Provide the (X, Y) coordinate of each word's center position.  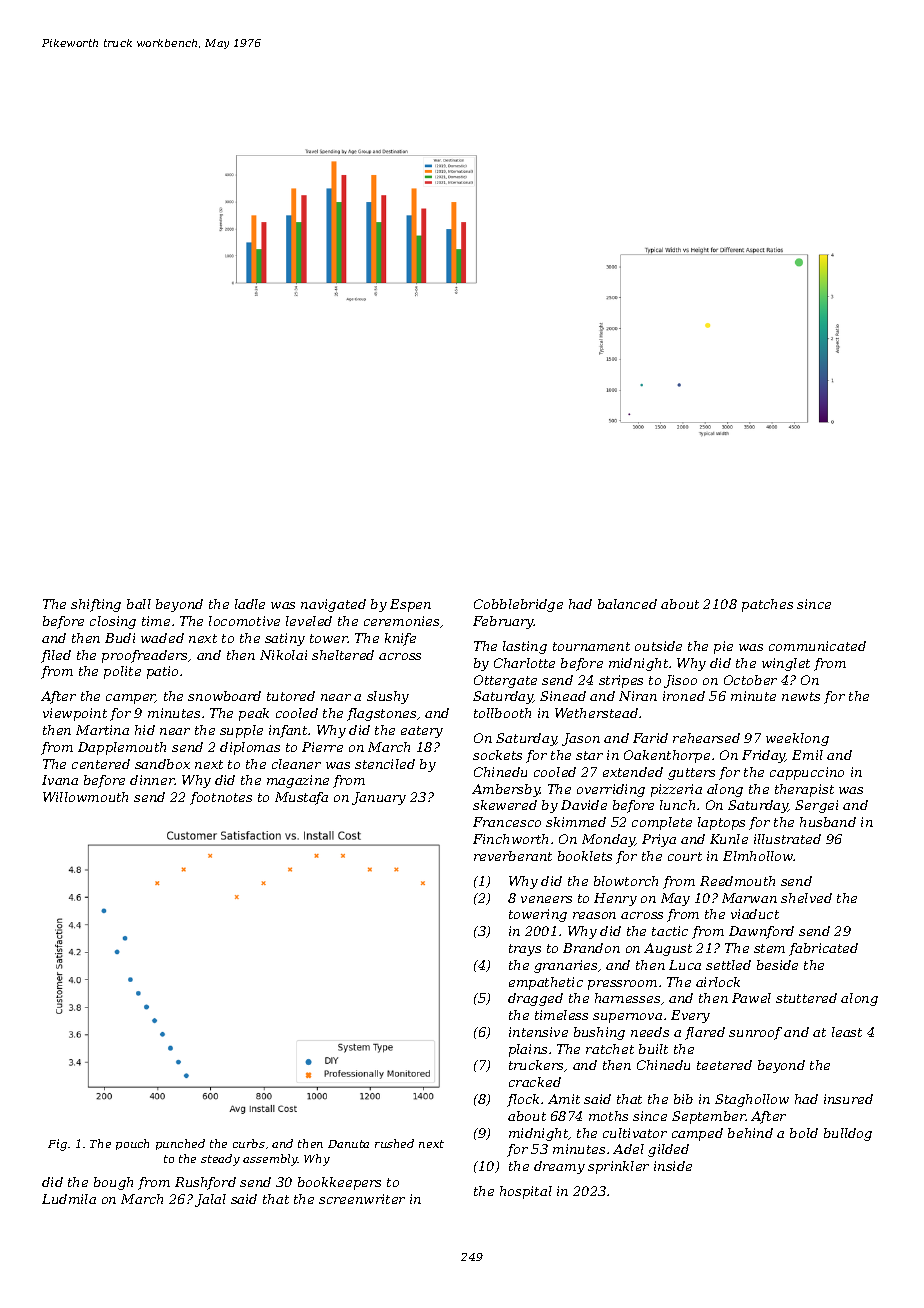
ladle (250, 604)
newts (801, 696)
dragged (535, 999)
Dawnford (761, 932)
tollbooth (502, 713)
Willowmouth (85, 797)
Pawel (751, 998)
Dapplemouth (122, 748)
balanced (627, 604)
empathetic (546, 983)
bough (113, 1183)
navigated (333, 605)
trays (525, 950)
